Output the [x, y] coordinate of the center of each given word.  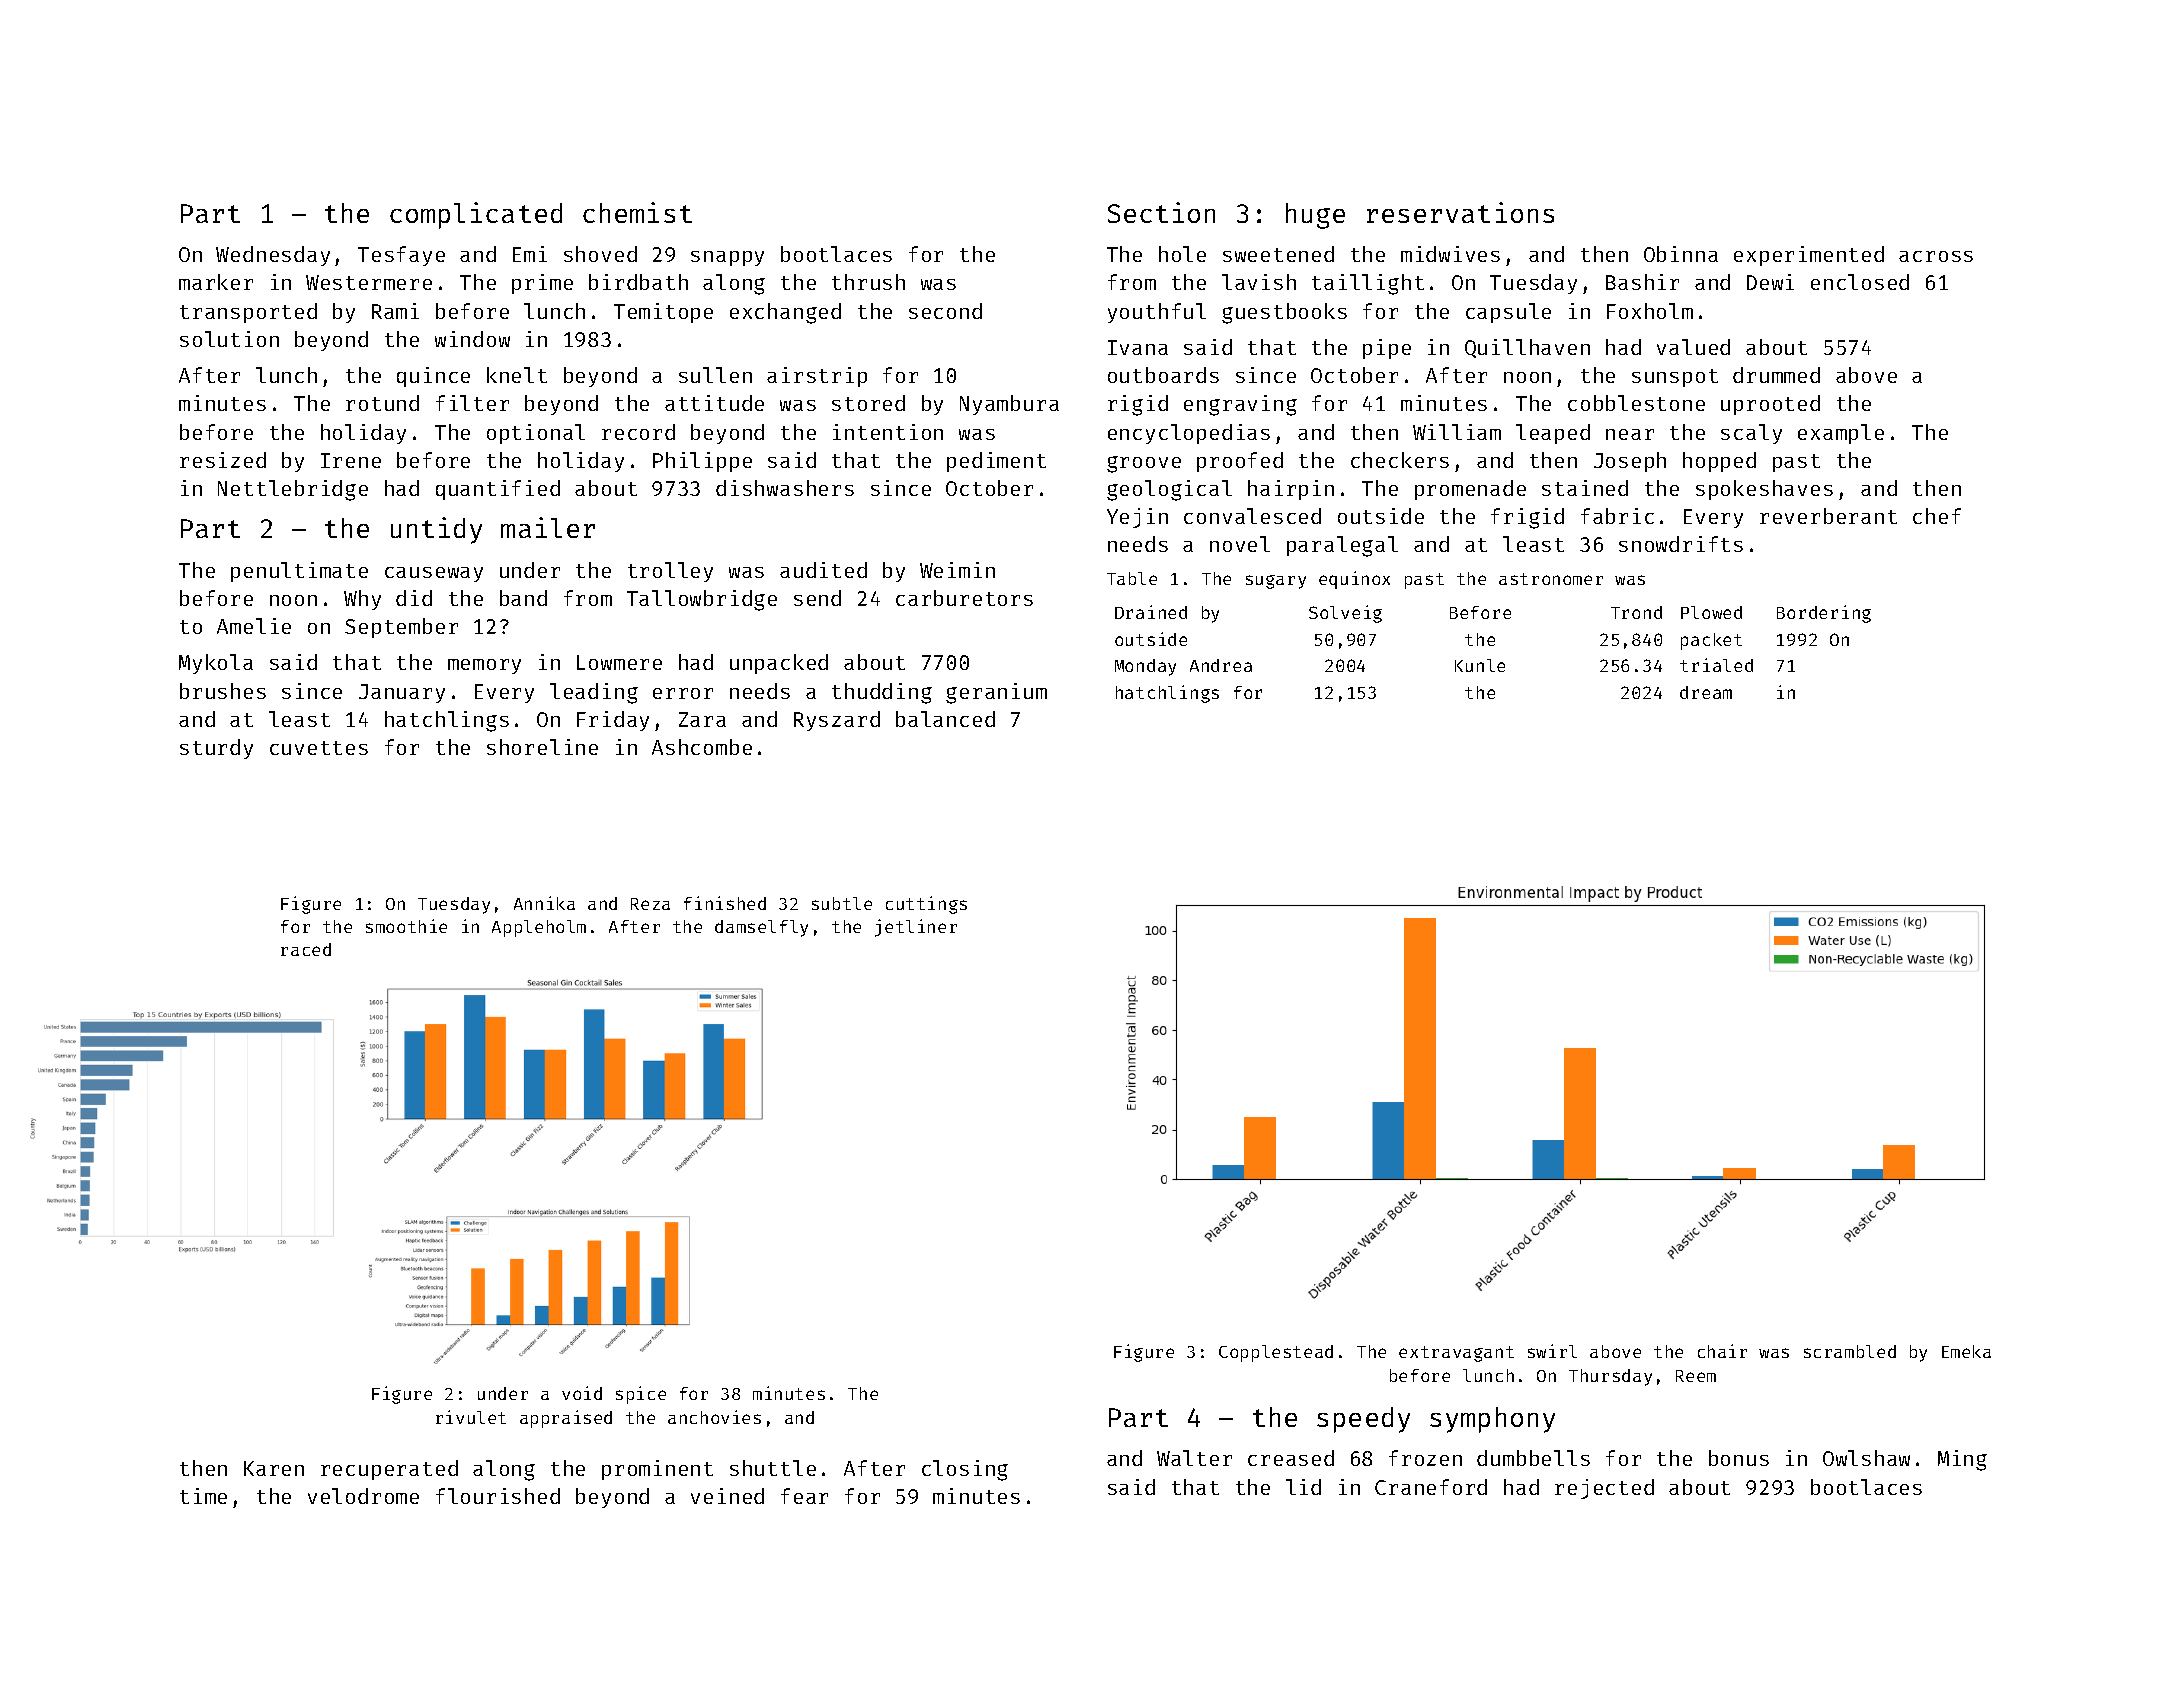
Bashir [1642, 282]
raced [306, 949]
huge [1315, 216]
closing [965, 1470]
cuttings [926, 905]
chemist [637, 212]
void [582, 1393]
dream [1706, 692]
